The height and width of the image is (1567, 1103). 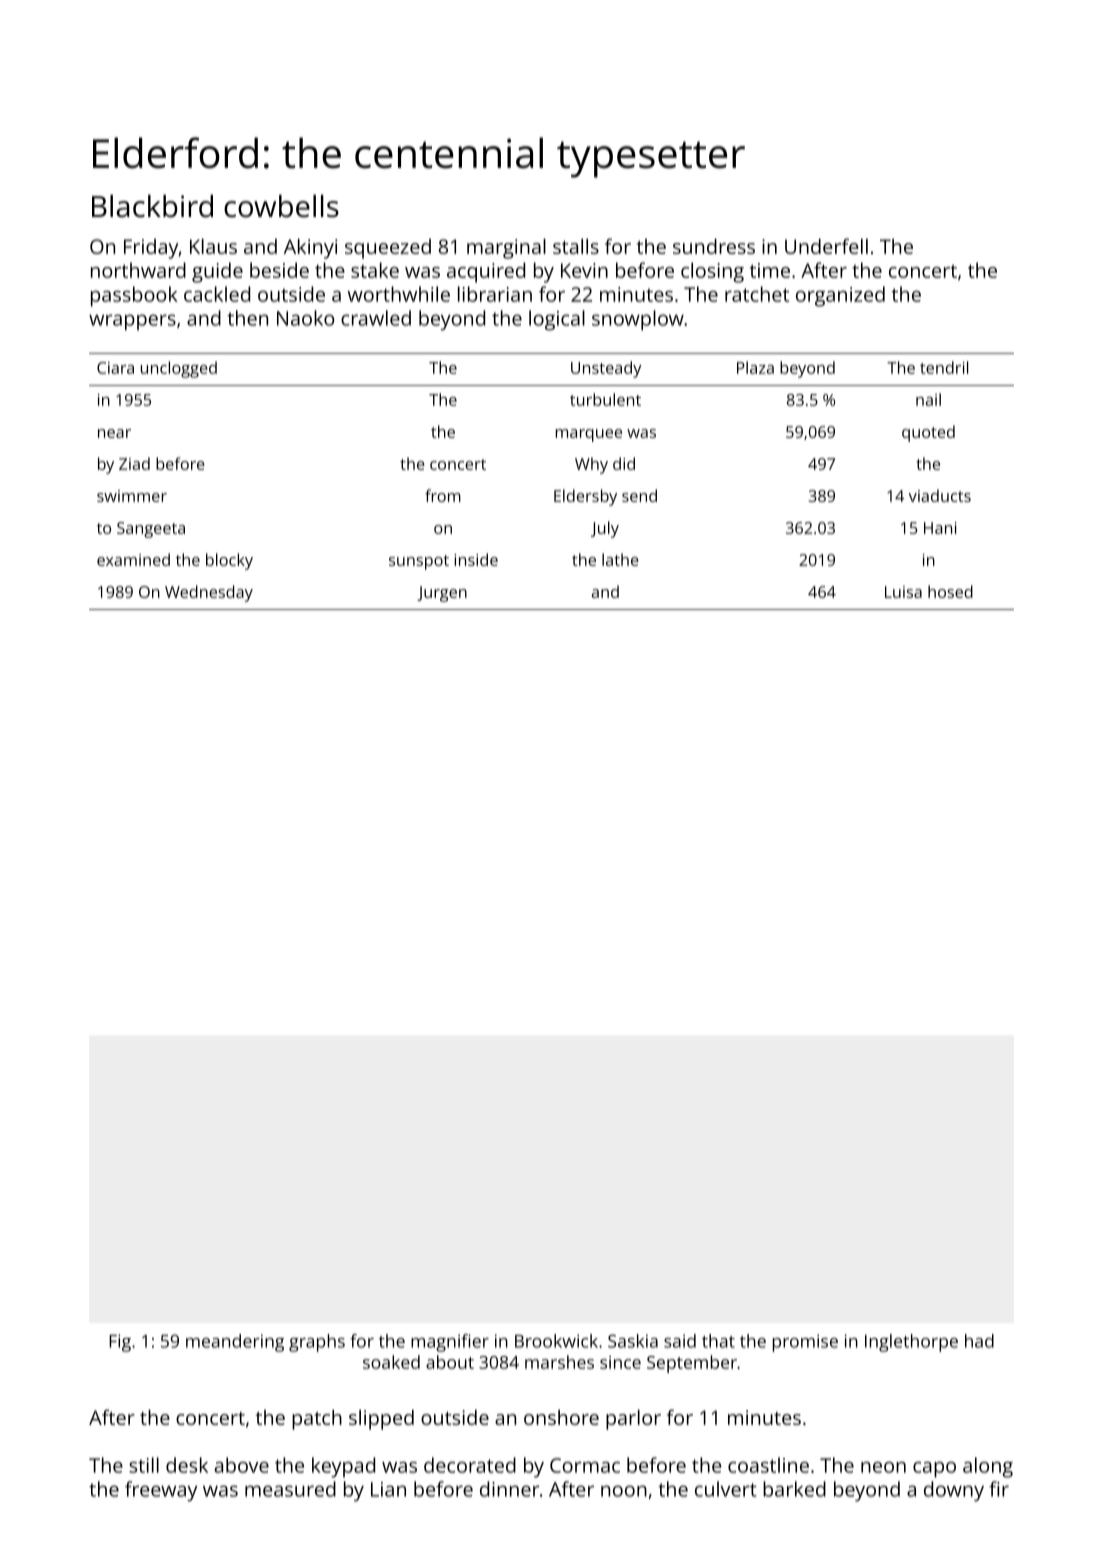 What do you see at coordinates (509, 1489) in the image?
I see `dinner` at bounding box center [509, 1489].
